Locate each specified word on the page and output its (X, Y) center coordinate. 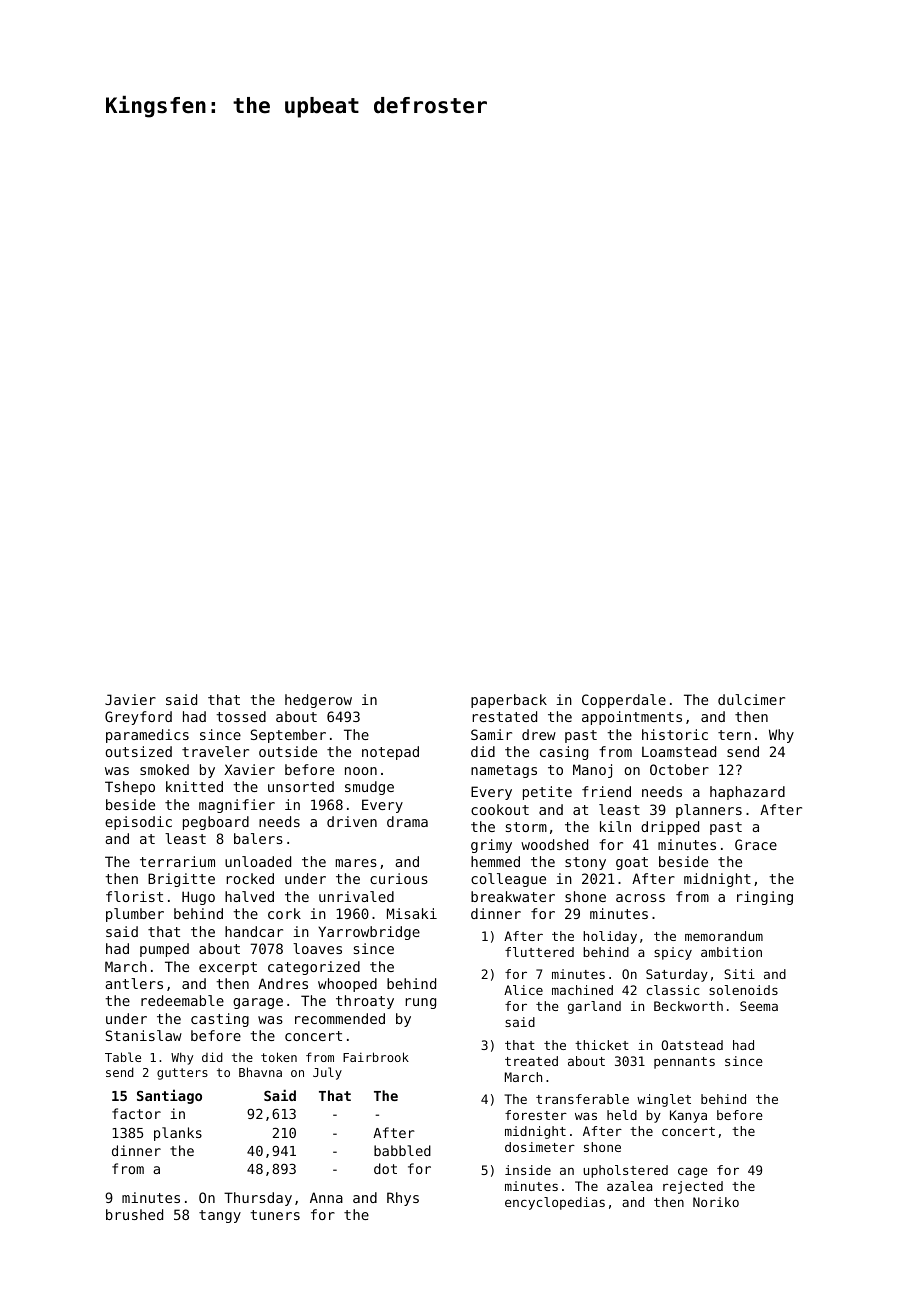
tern (734, 735)
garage (258, 1003)
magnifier (237, 806)
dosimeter (540, 1147)
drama (407, 821)
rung (420, 1003)
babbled (402, 1150)
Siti (739, 974)
